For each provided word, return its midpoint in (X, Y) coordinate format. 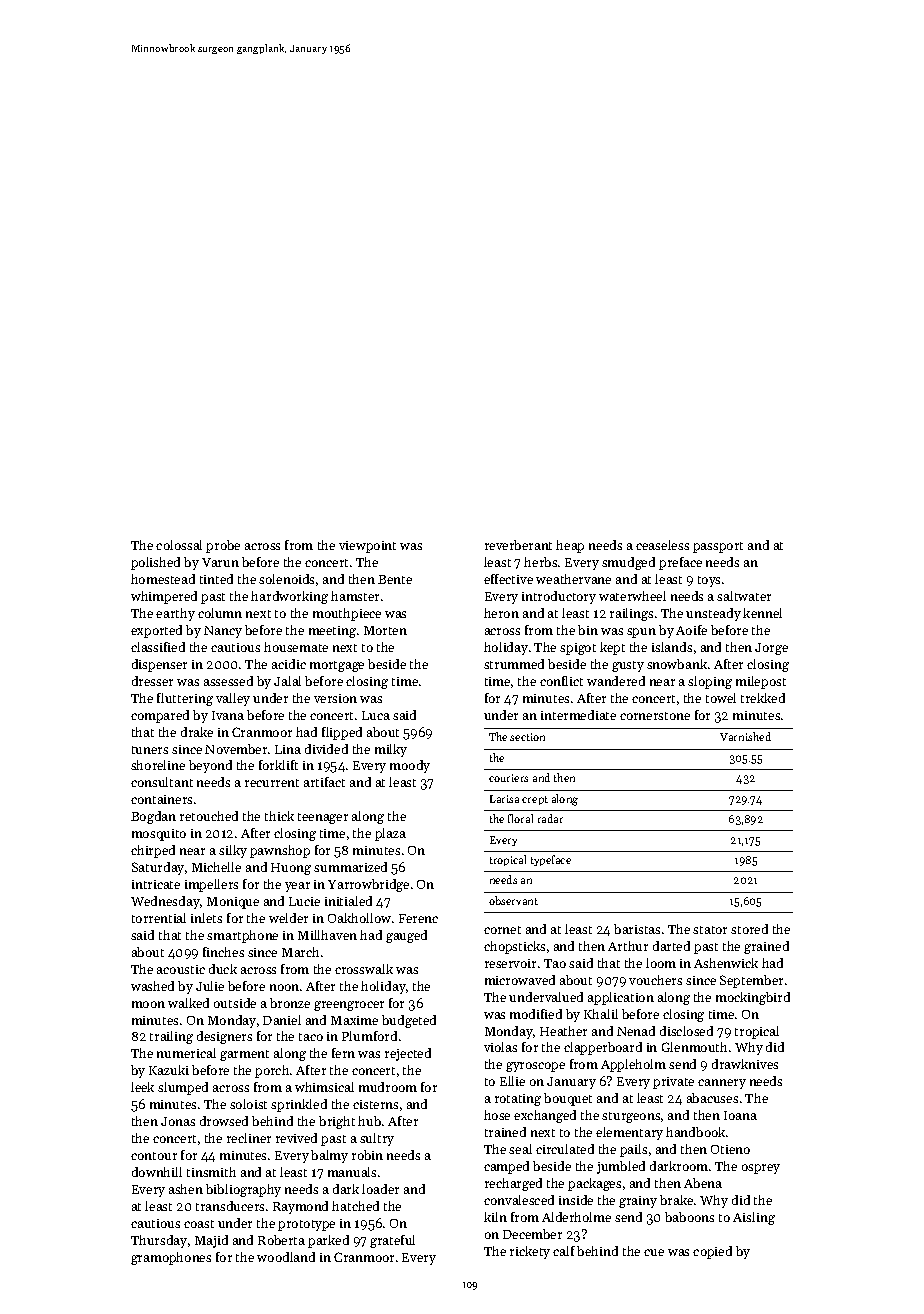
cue (654, 1252)
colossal (179, 545)
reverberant (518, 545)
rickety (530, 1252)
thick (279, 816)
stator (710, 930)
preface (680, 563)
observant (513, 900)
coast (199, 1224)
